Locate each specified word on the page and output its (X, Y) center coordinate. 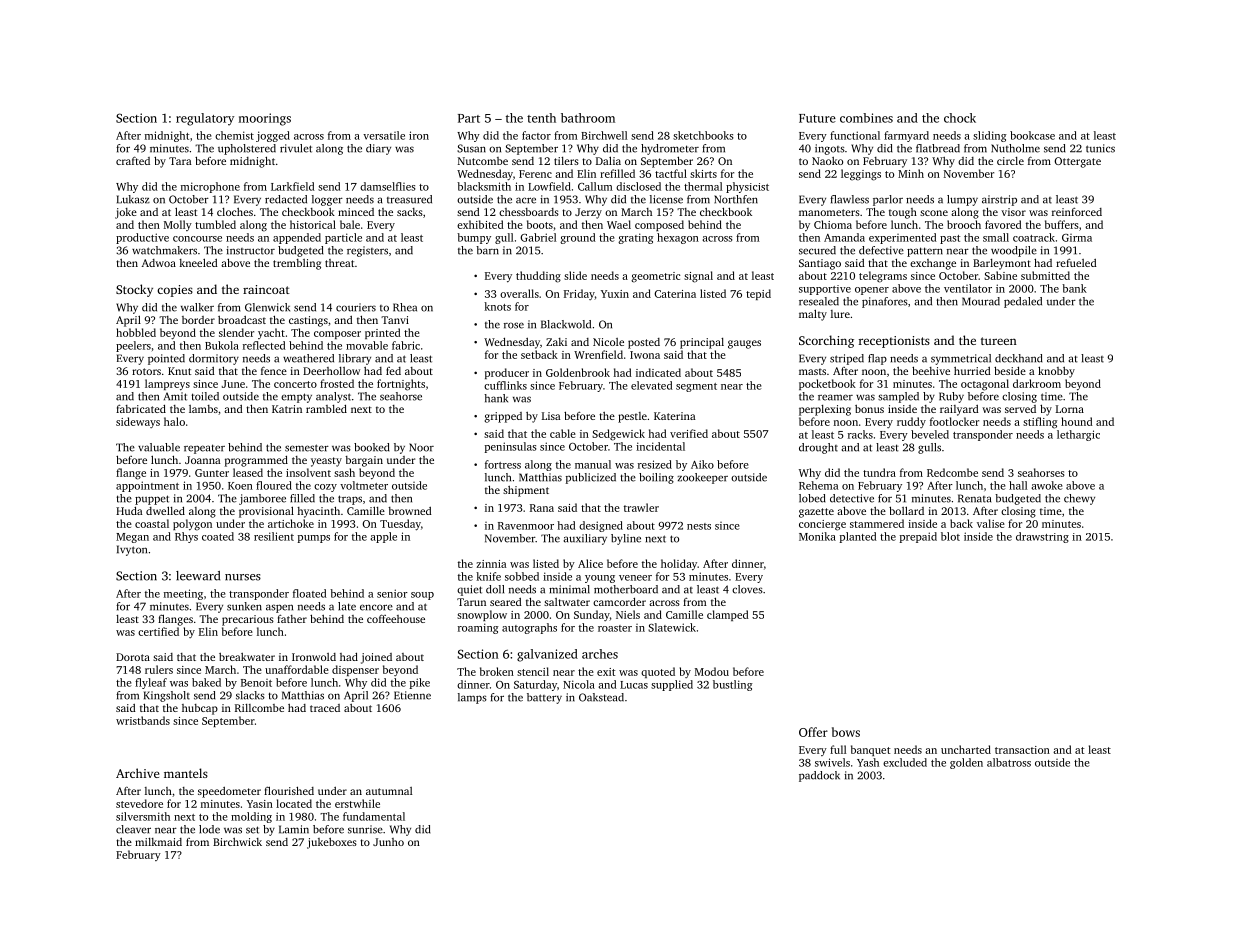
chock (960, 118)
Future (817, 118)
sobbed (522, 576)
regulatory (205, 119)
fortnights (401, 385)
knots (497, 306)
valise (991, 523)
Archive (137, 773)
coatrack (1034, 237)
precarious (248, 620)
